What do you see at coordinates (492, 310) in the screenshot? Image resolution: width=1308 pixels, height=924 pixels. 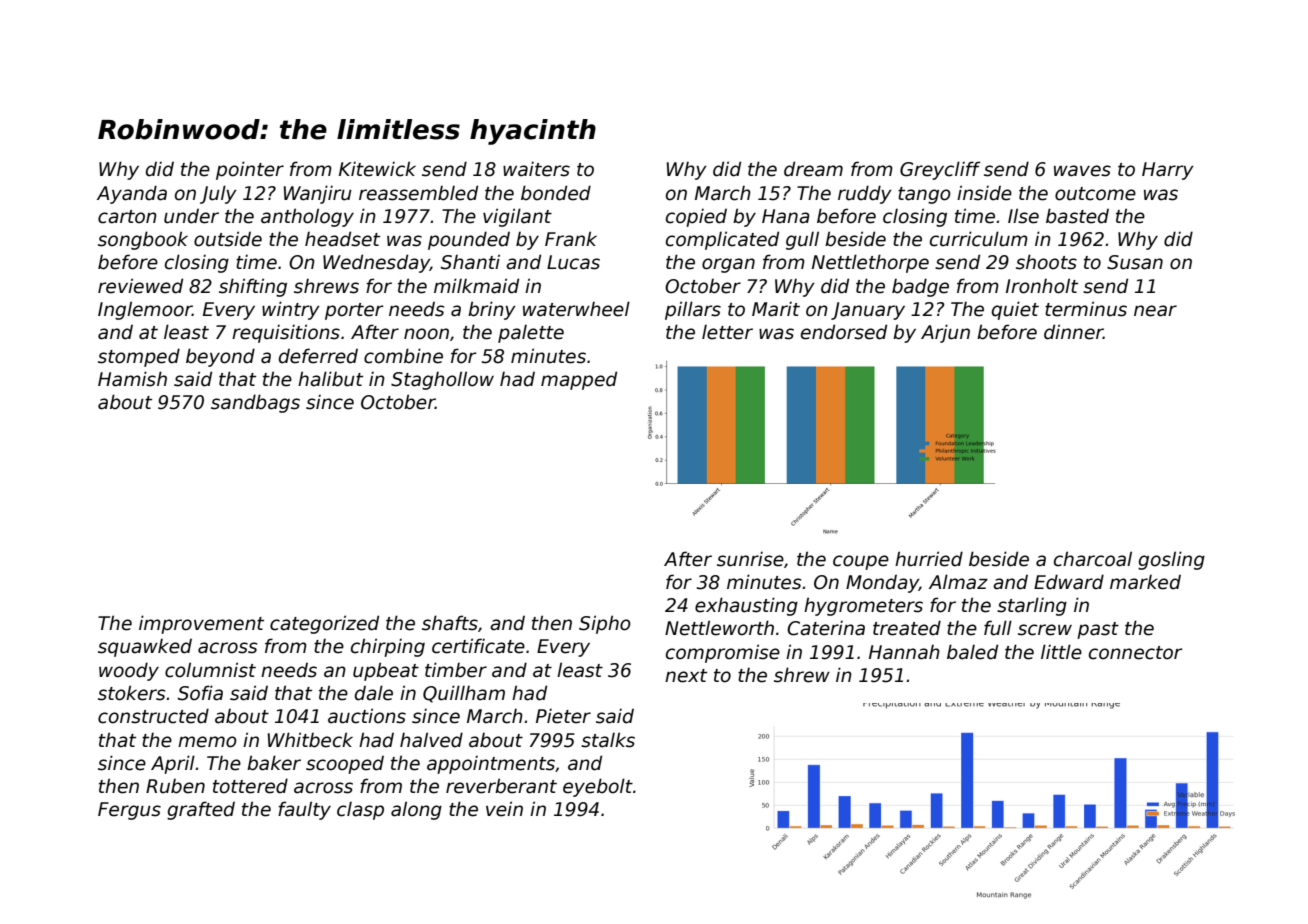 I see `briny` at bounding box center [492, 310].
